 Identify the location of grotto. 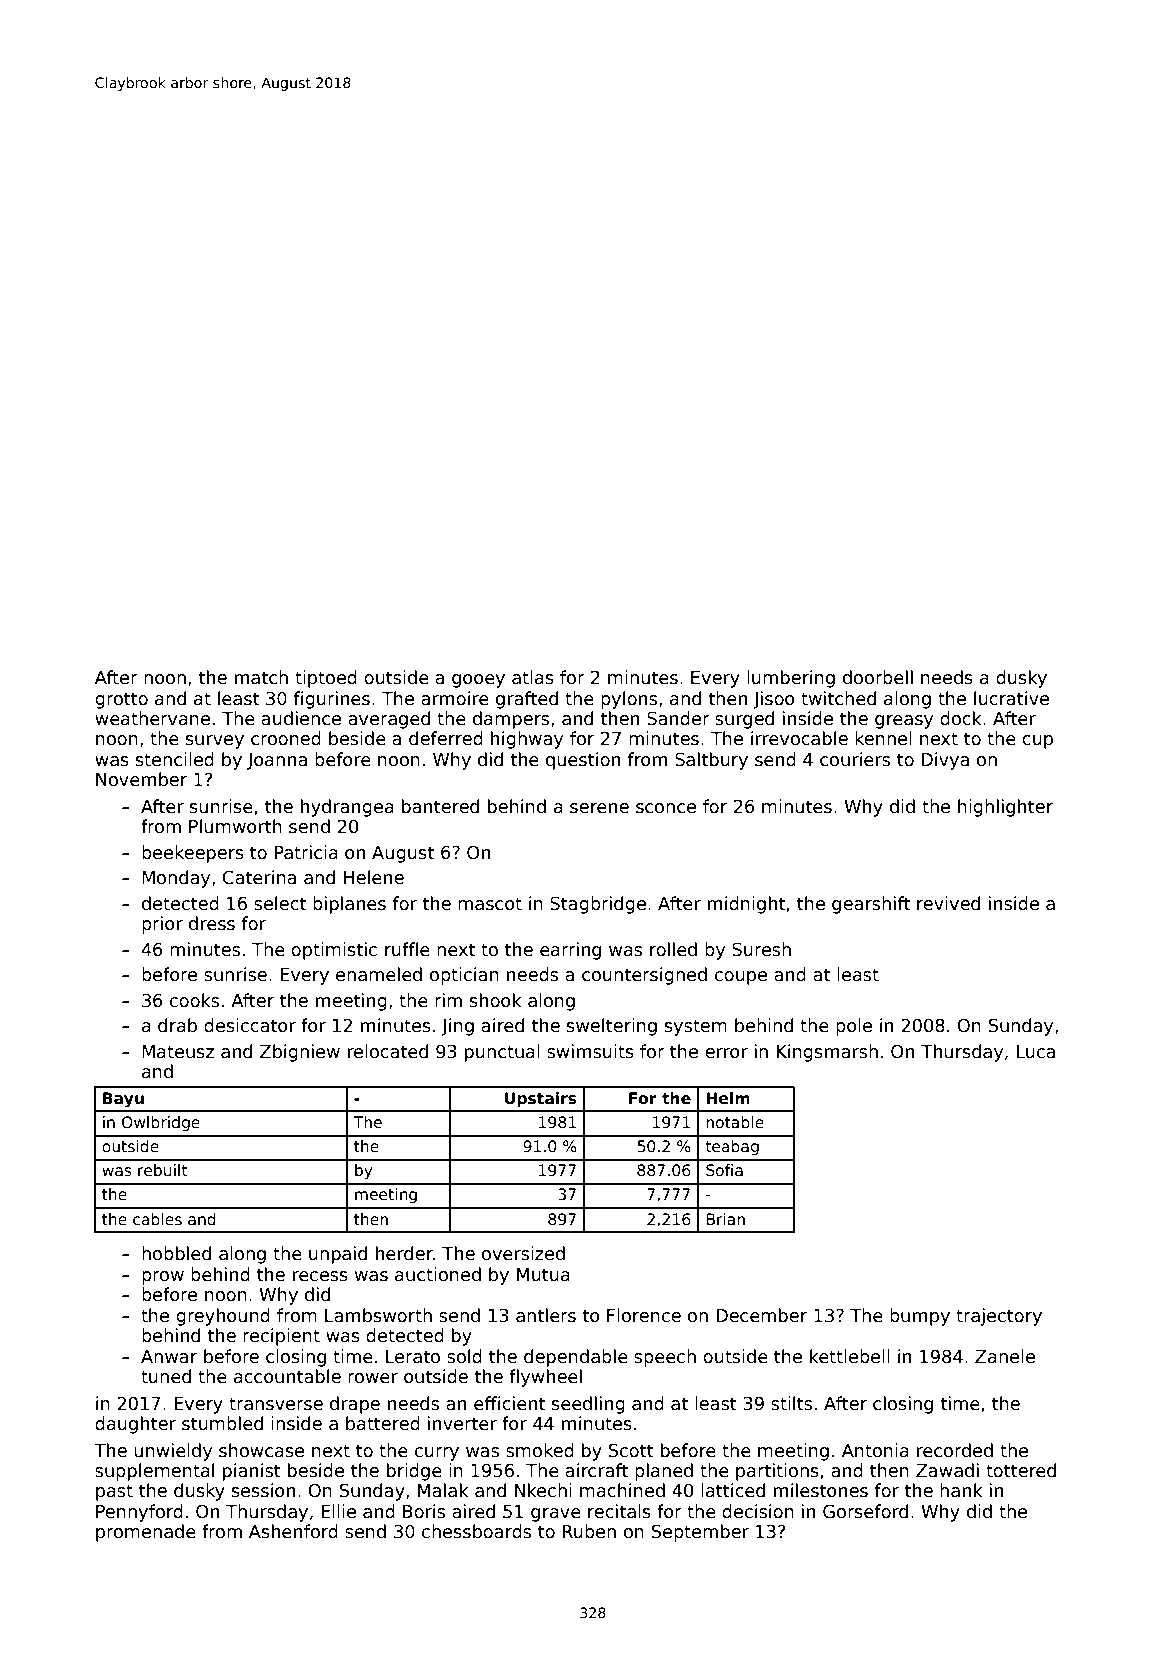
(121, 700).
